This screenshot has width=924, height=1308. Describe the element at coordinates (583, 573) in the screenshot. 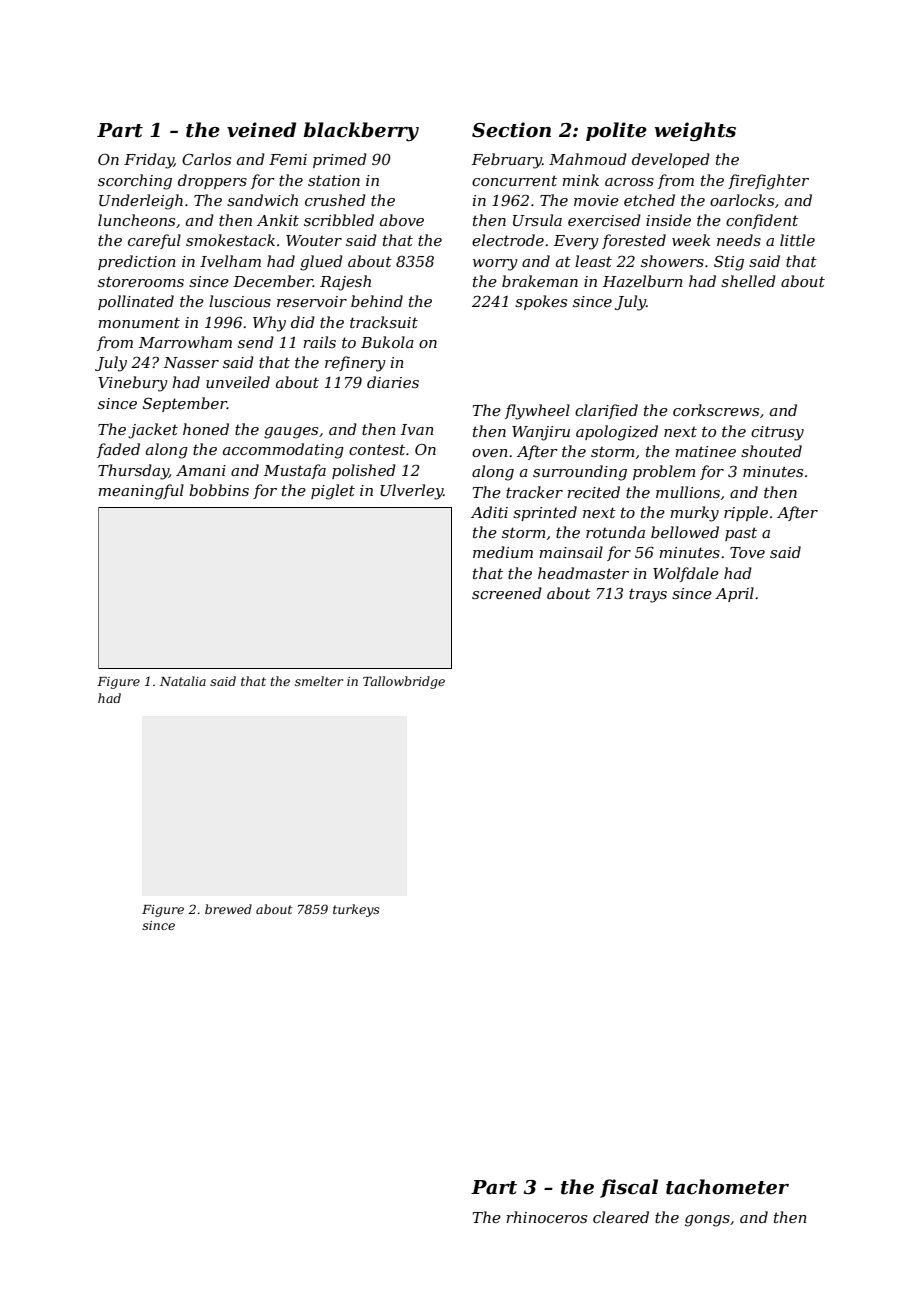

I see `headmaster` at that location.
